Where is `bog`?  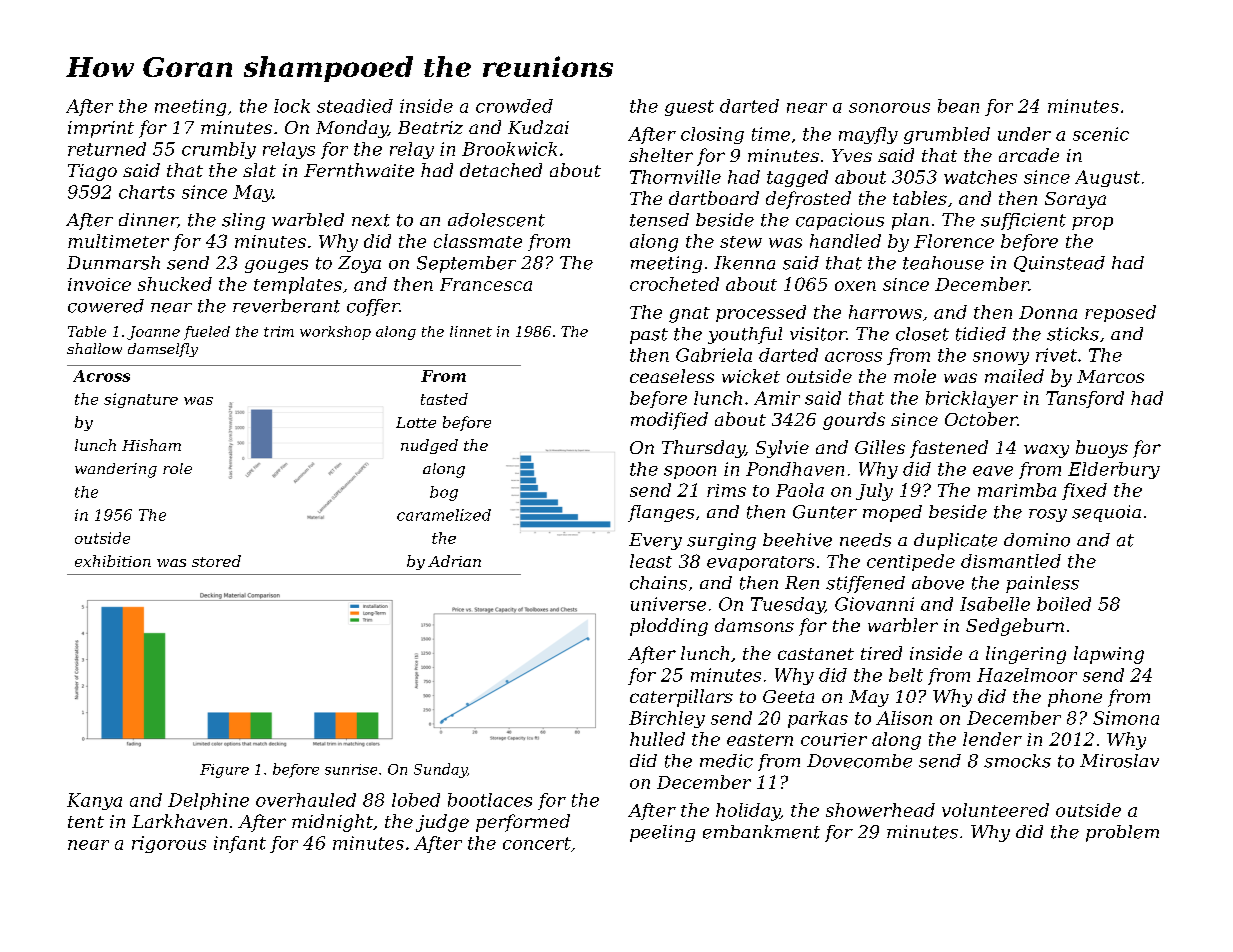 bog is located at coordinates (444, 493).
